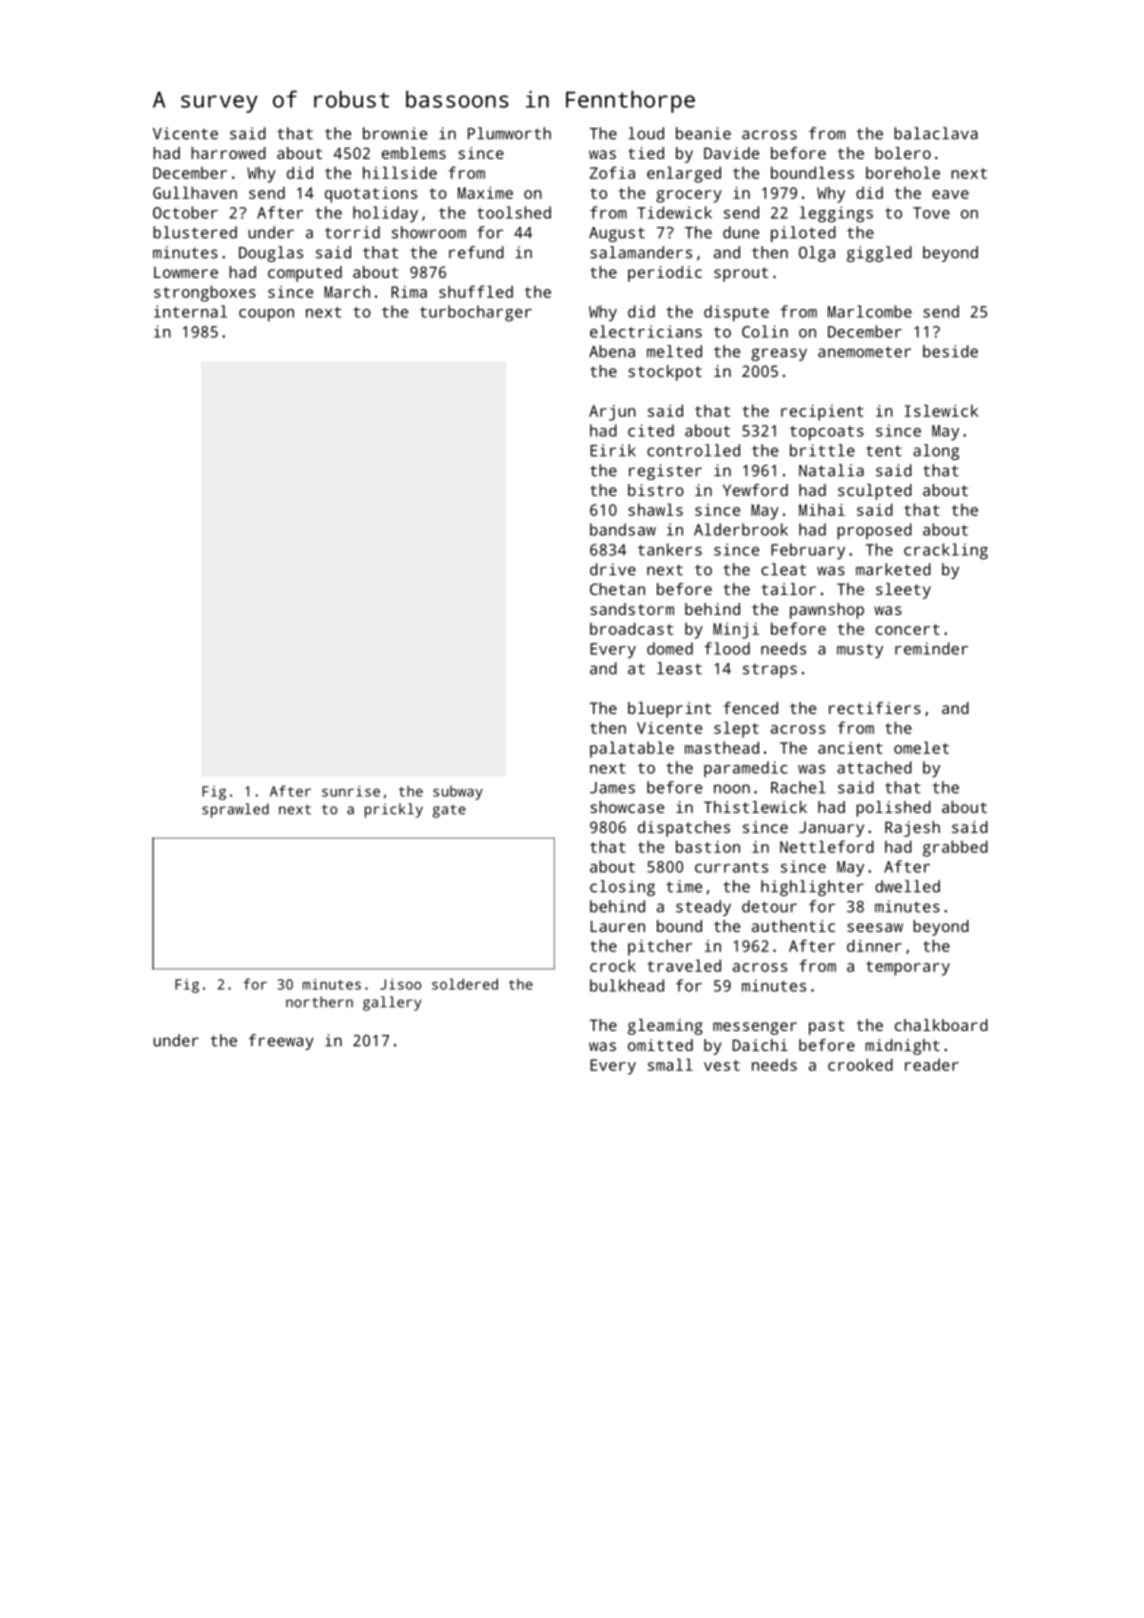 This page has height=1618, width=1144. What do you see at coordinates (631, 628) in the page?
I see `broadcast` at bounding box center [631, 628].
